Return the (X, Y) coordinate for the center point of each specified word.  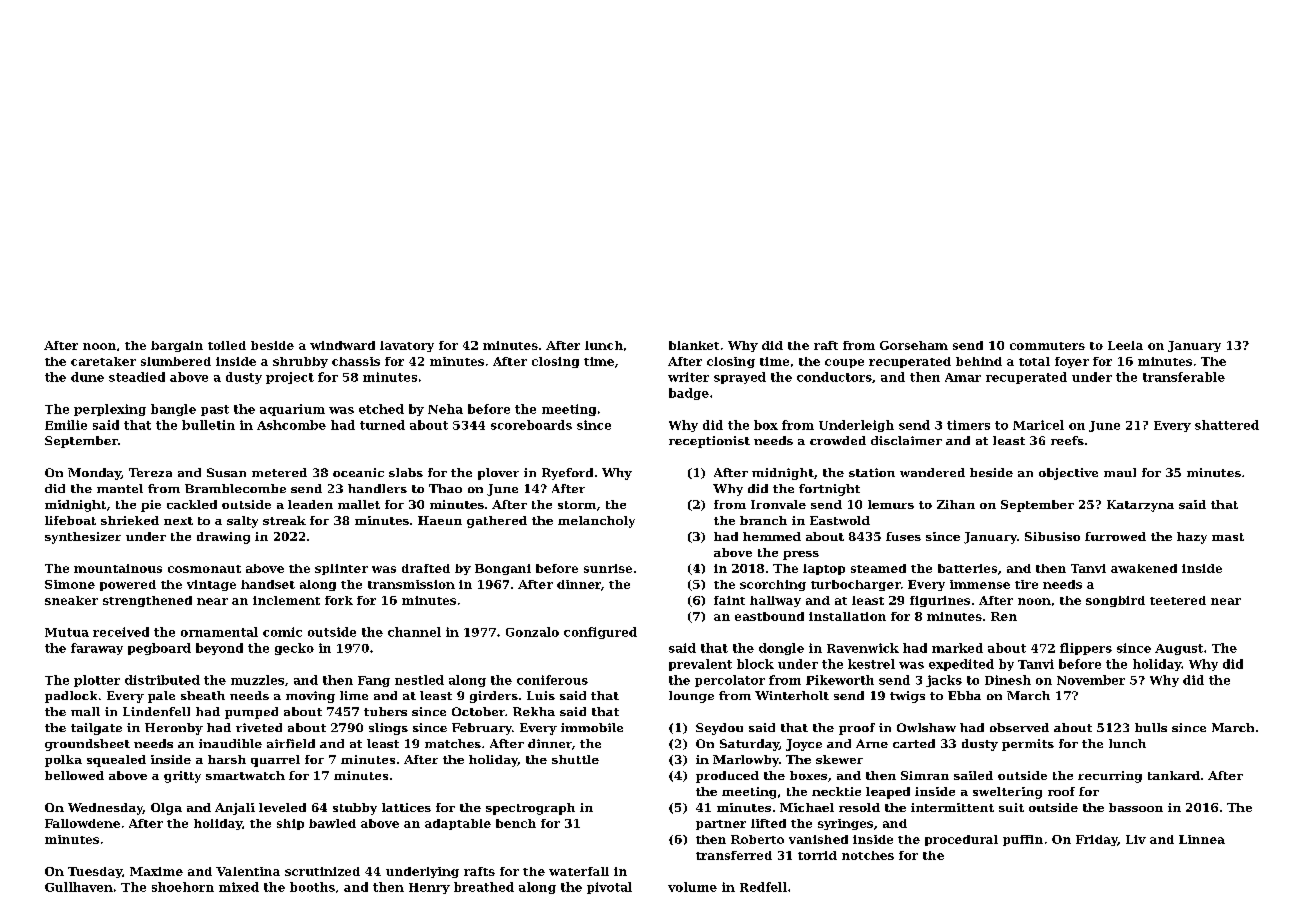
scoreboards (531, 425)
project (290, 378)
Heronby (174, 729)
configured (600, 633)
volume (692, 887)
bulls (1151, 727)
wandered (932, 472)
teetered (1178, 600)
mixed (239, 887)
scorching (773, 585)
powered (128, 585)
